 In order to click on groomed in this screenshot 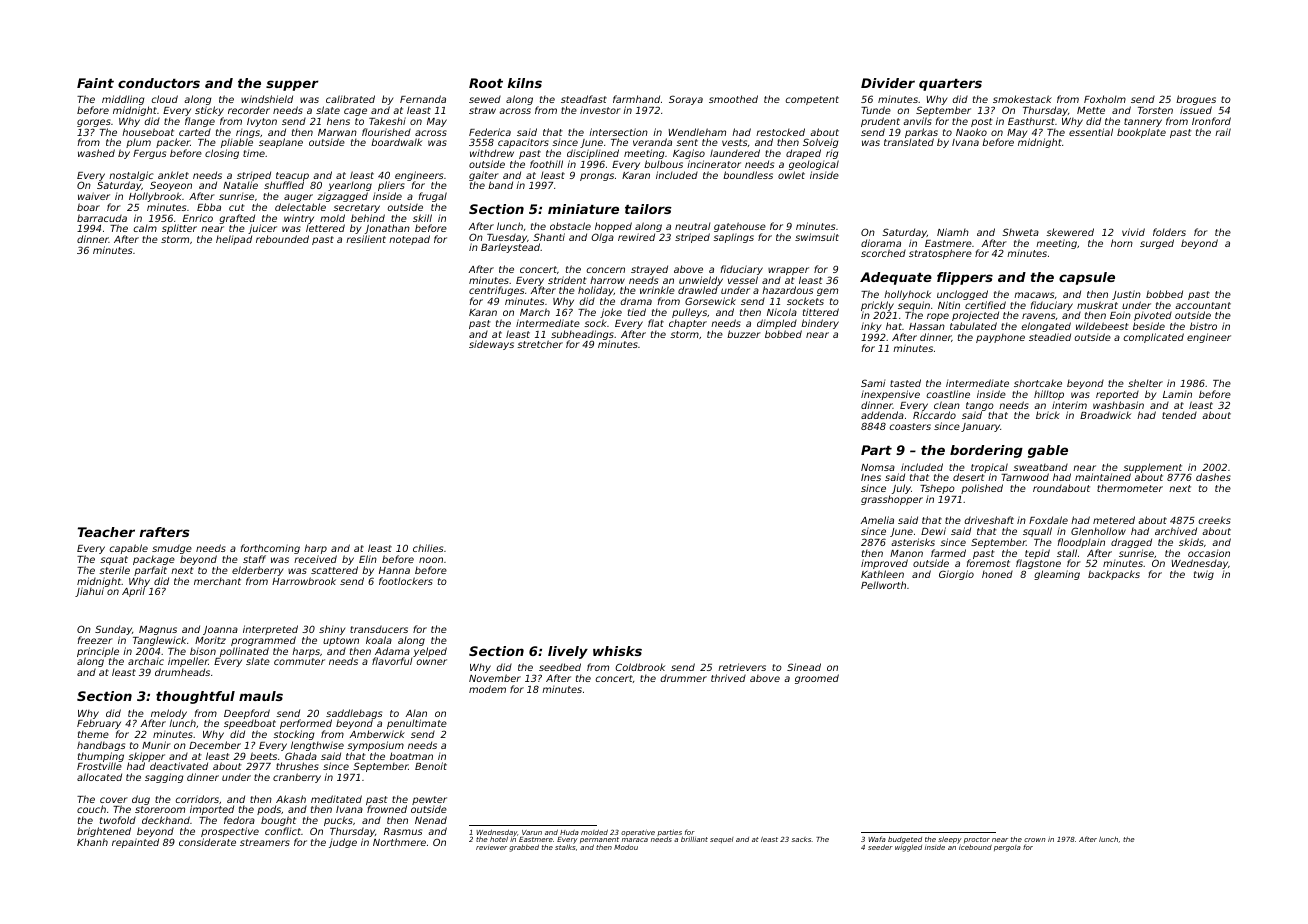, I will do `click(817, 679)`.
